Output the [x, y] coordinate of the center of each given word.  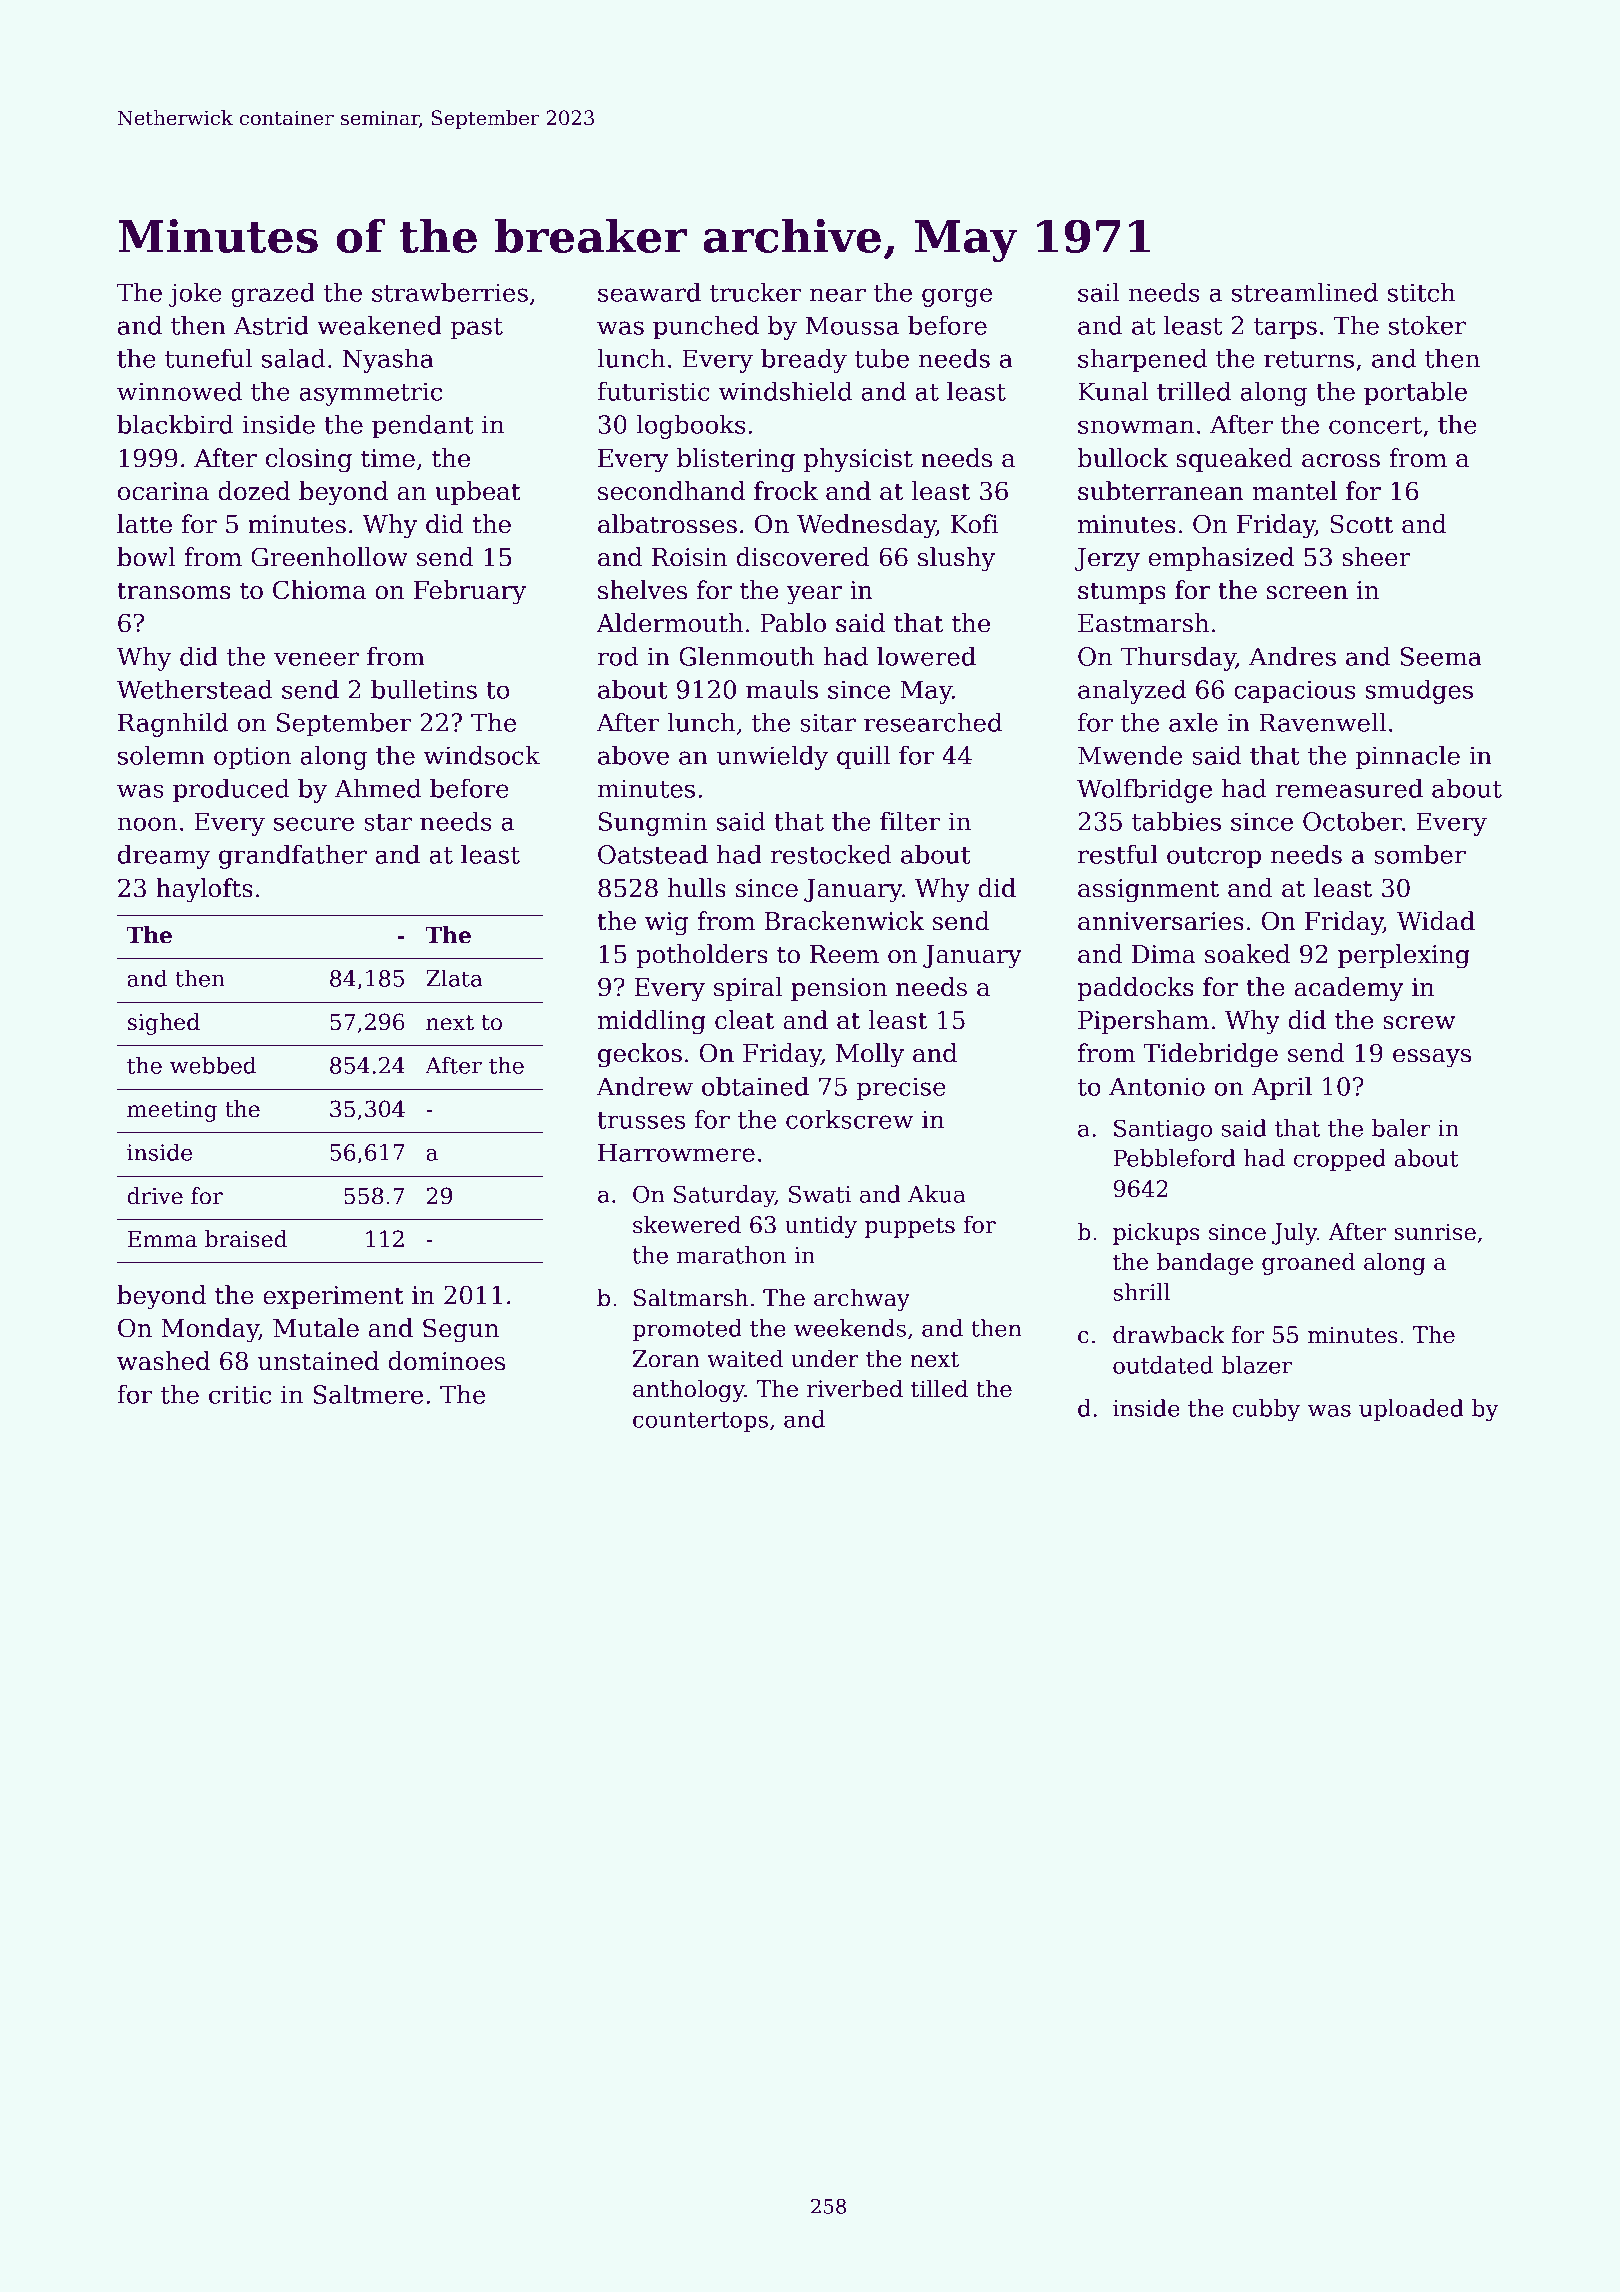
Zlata [454, 978]
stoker [1427, 325]
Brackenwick [844, 921]
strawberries [450, 292]
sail [1098, 292]
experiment [333, 1297]
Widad [1436, 921]
